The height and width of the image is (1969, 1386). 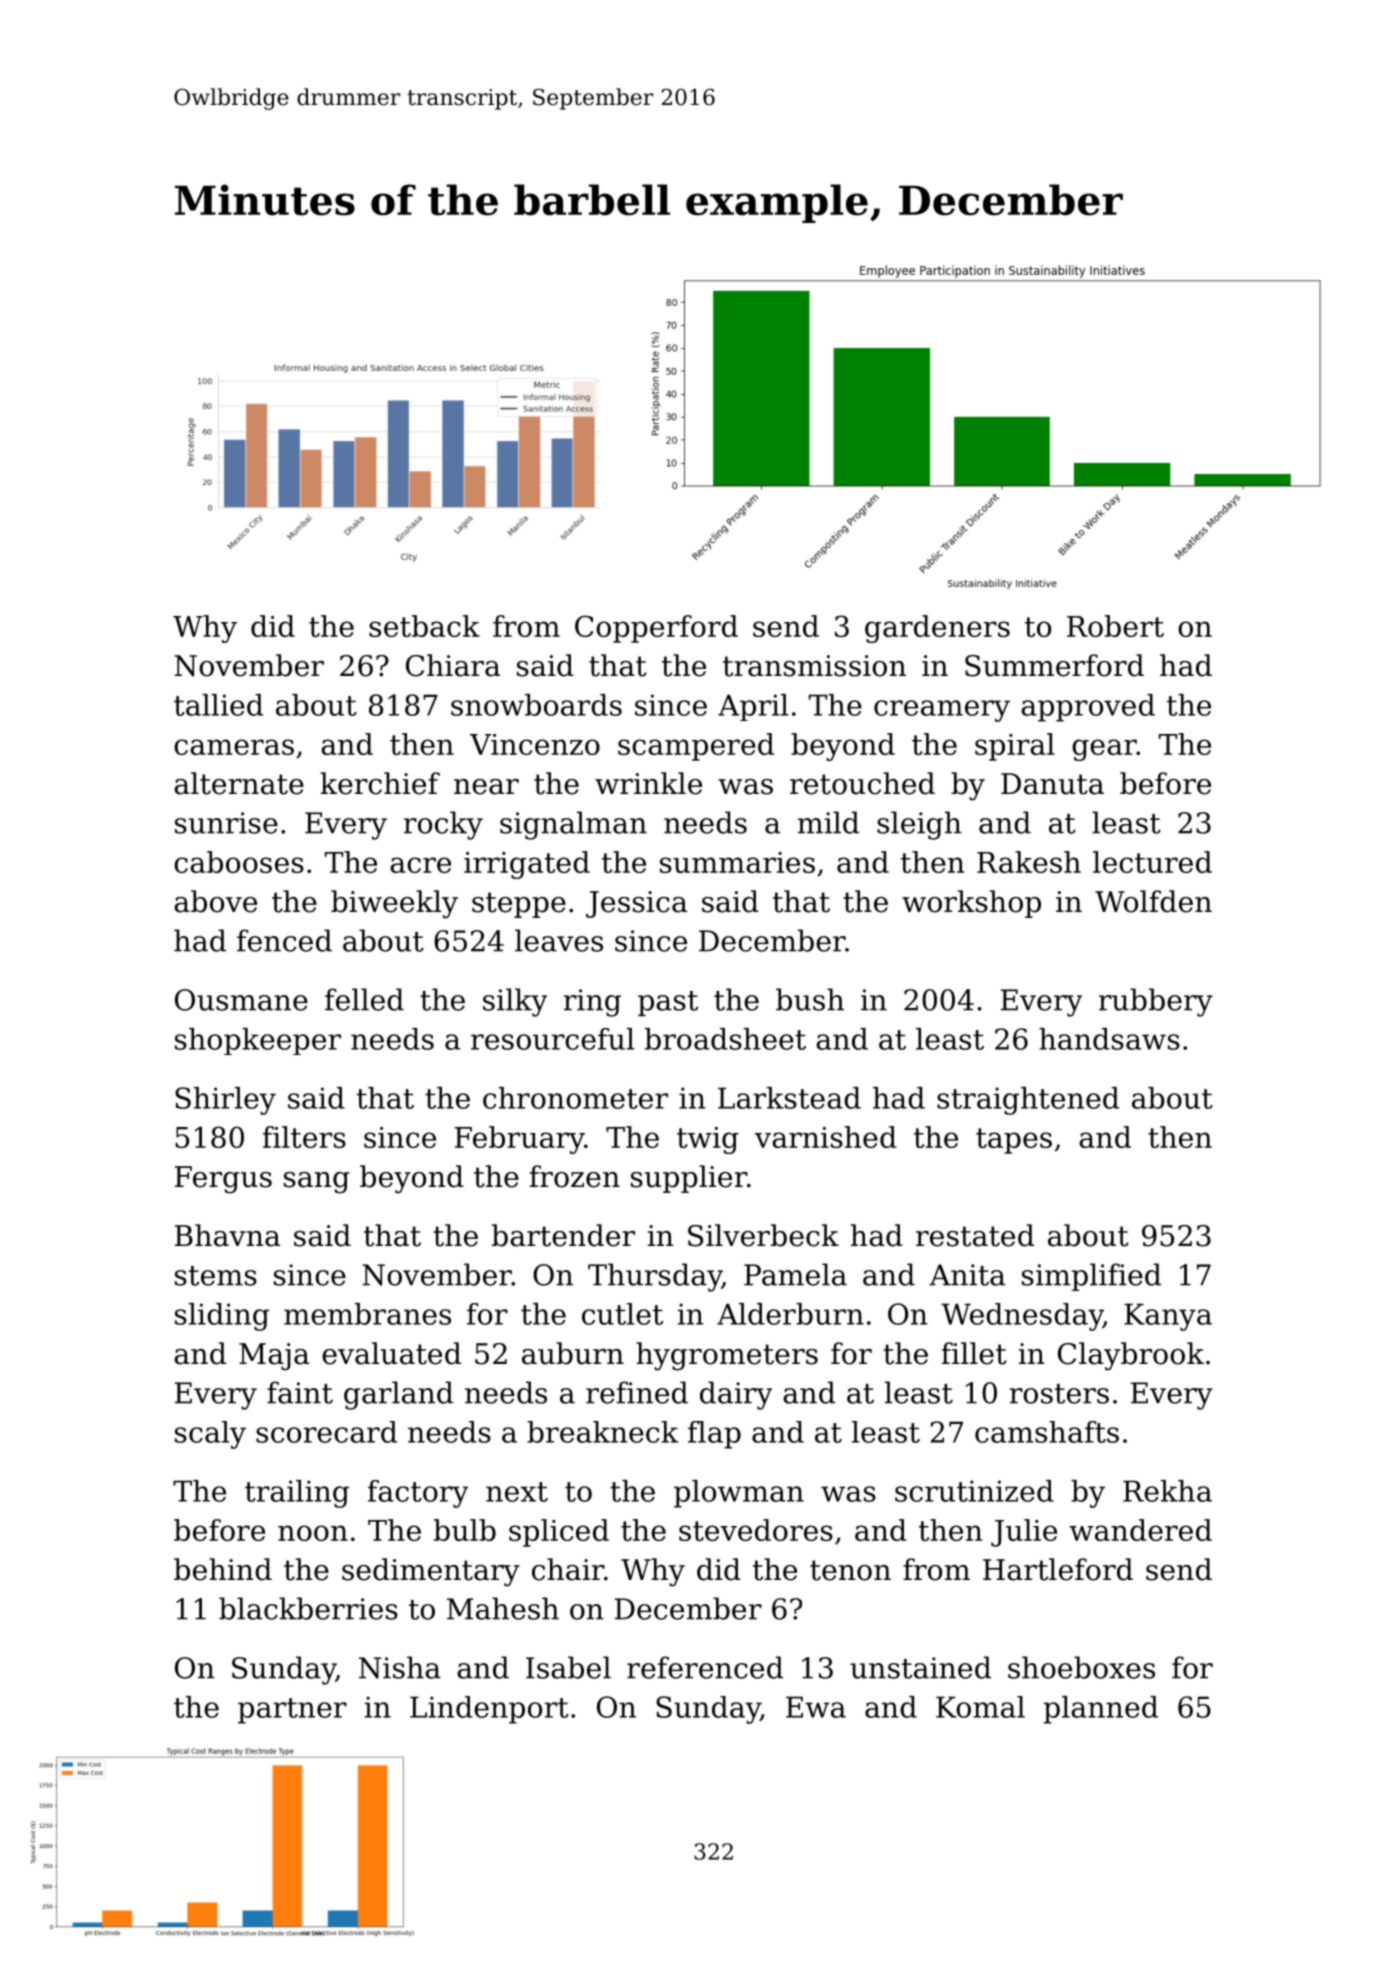 What do you see at coordinates (218, 705) in the image?
I see `tallied` at bounding box center [218, 705].
